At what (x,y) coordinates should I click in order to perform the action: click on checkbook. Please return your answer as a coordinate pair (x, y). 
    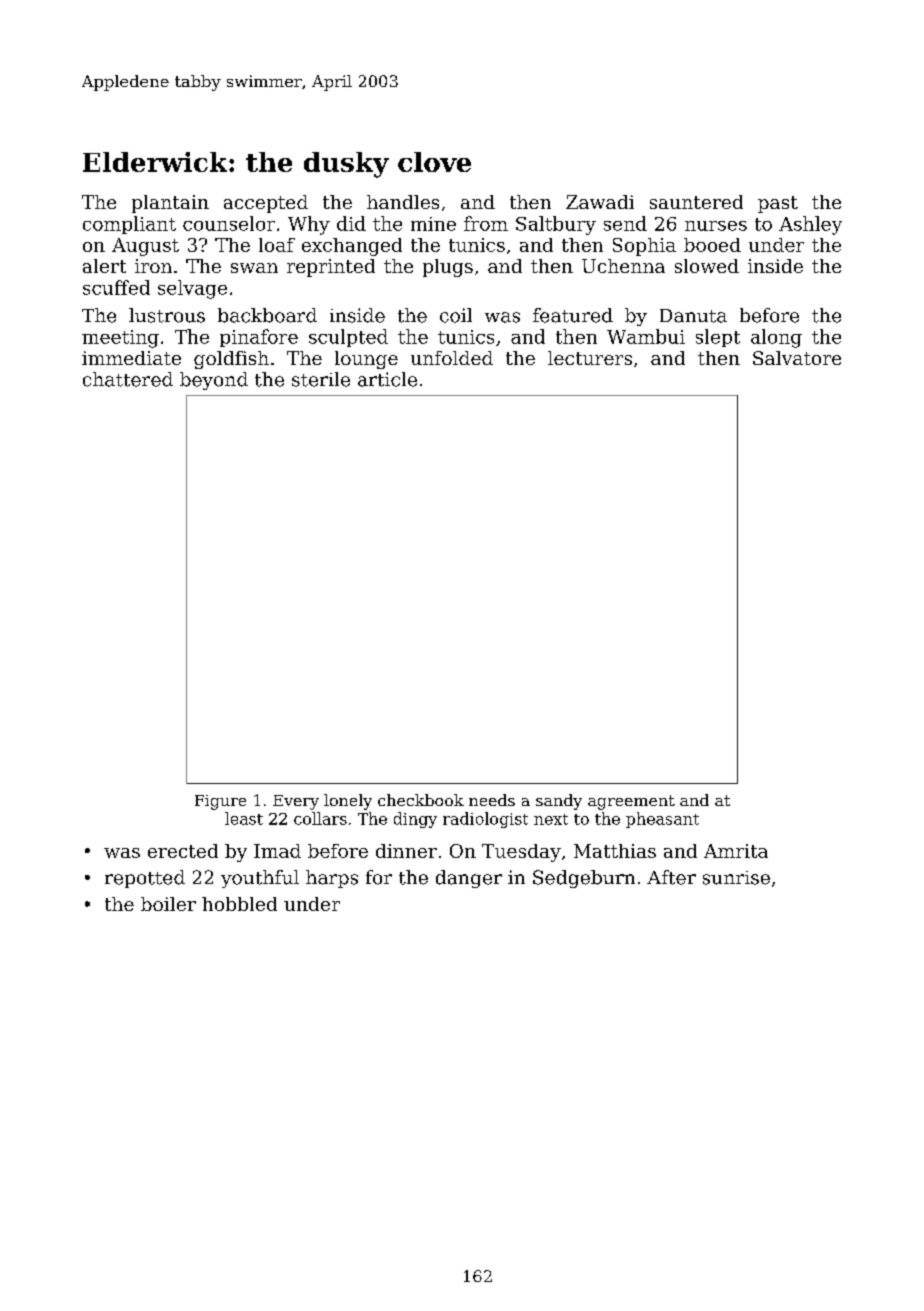
    Looking at the image, I should click on (421, 800).
